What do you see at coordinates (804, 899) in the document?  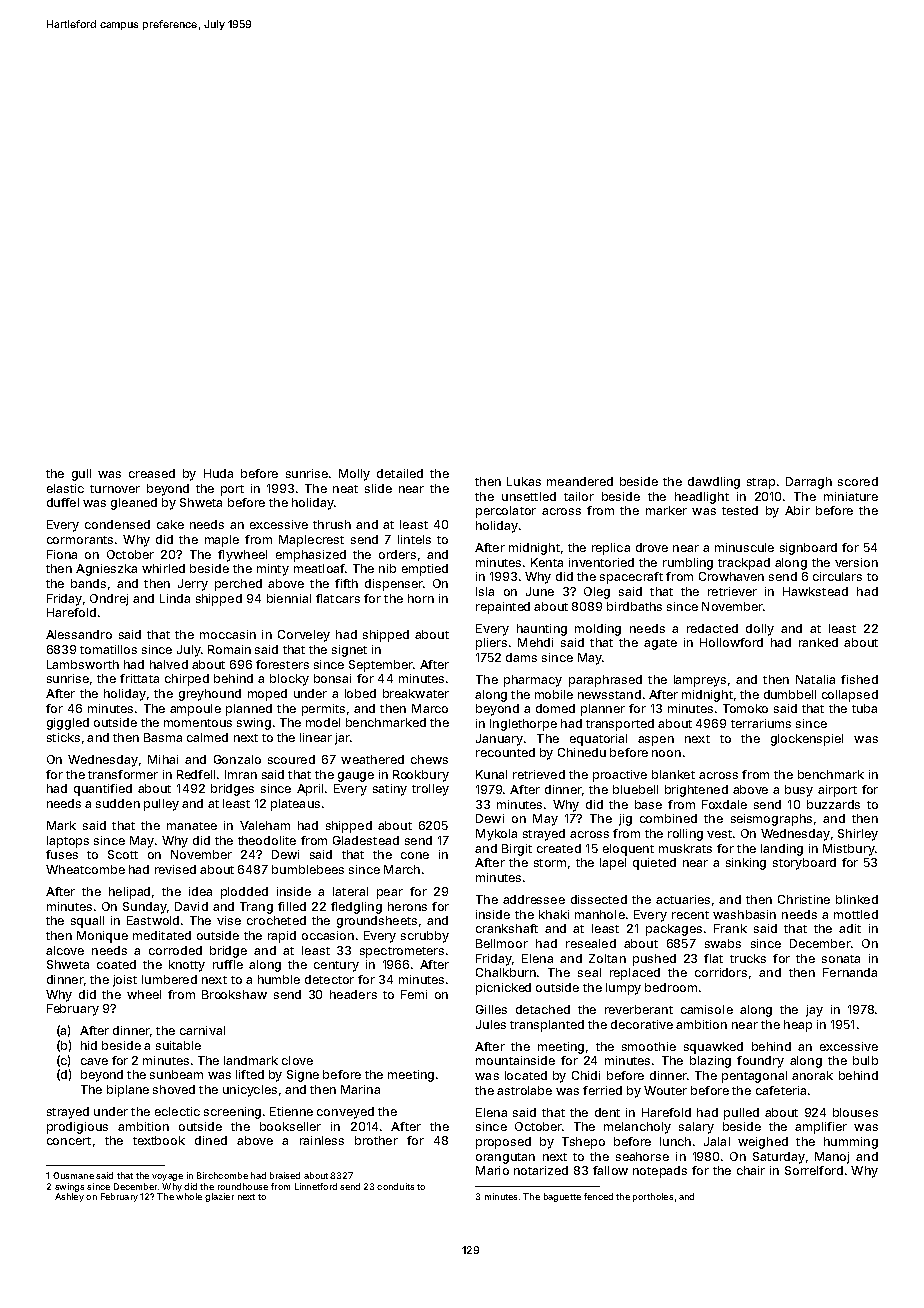 I see `Christine` at bounding box center [804, 899].
